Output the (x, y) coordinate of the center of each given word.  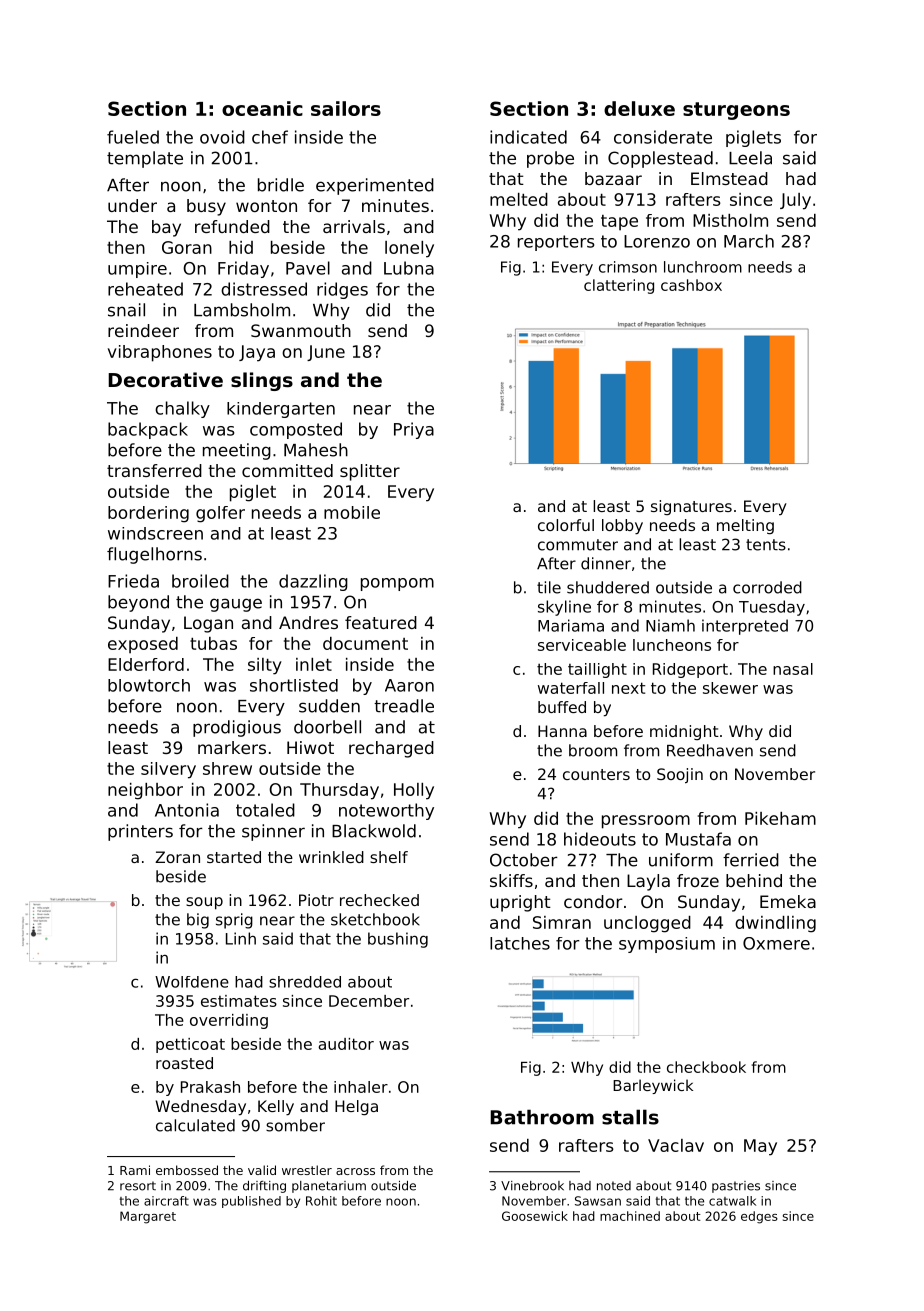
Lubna (409, 268)
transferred (154, 470)
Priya (414, 430)
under (132, 205)
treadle (404, 706)
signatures (691, 507)
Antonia (187, 810)
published (251, 1202)
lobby (622, 527)
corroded (767, 587)
